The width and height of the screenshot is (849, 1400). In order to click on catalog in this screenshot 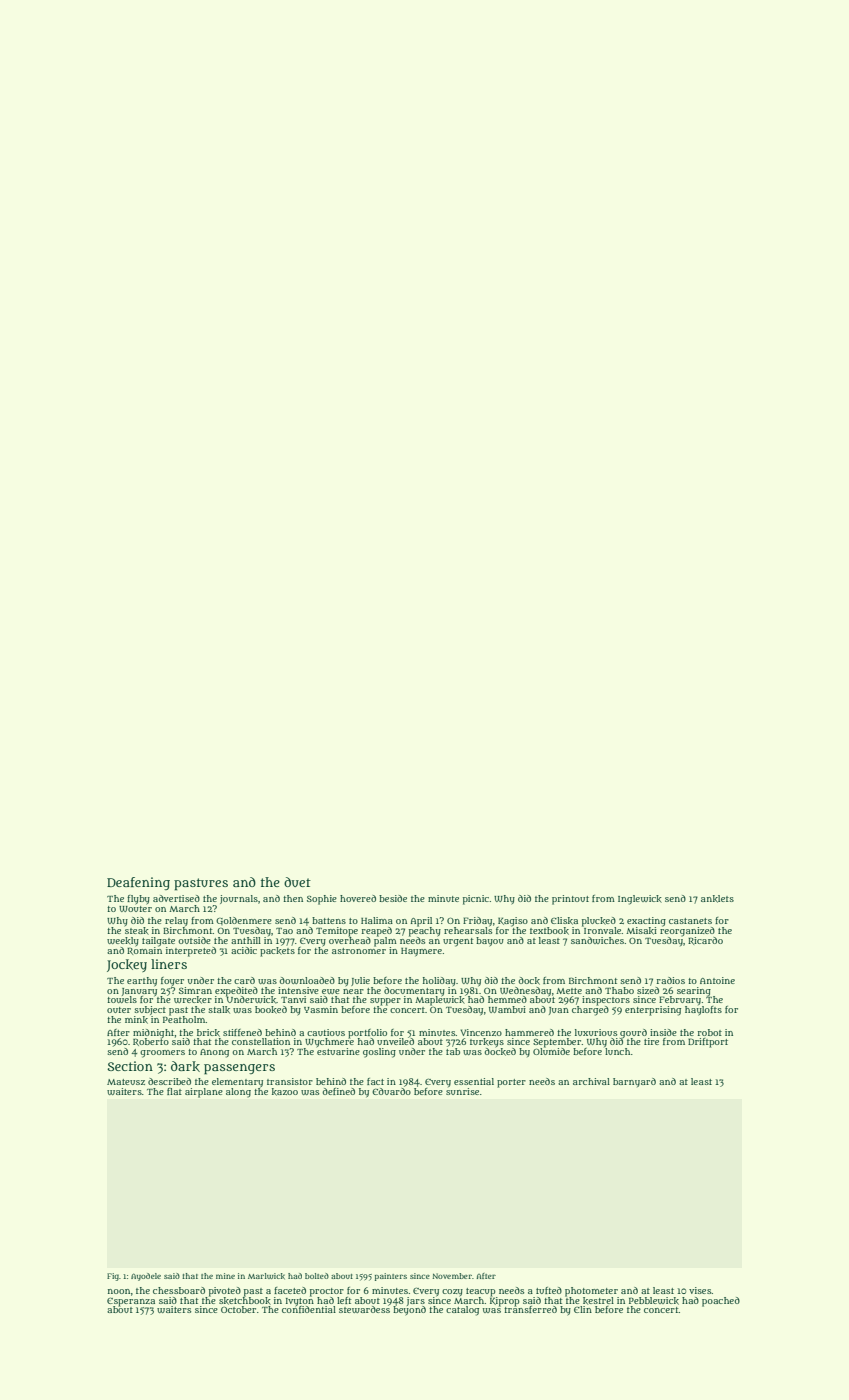, I will do `click(462, 1311)`.
